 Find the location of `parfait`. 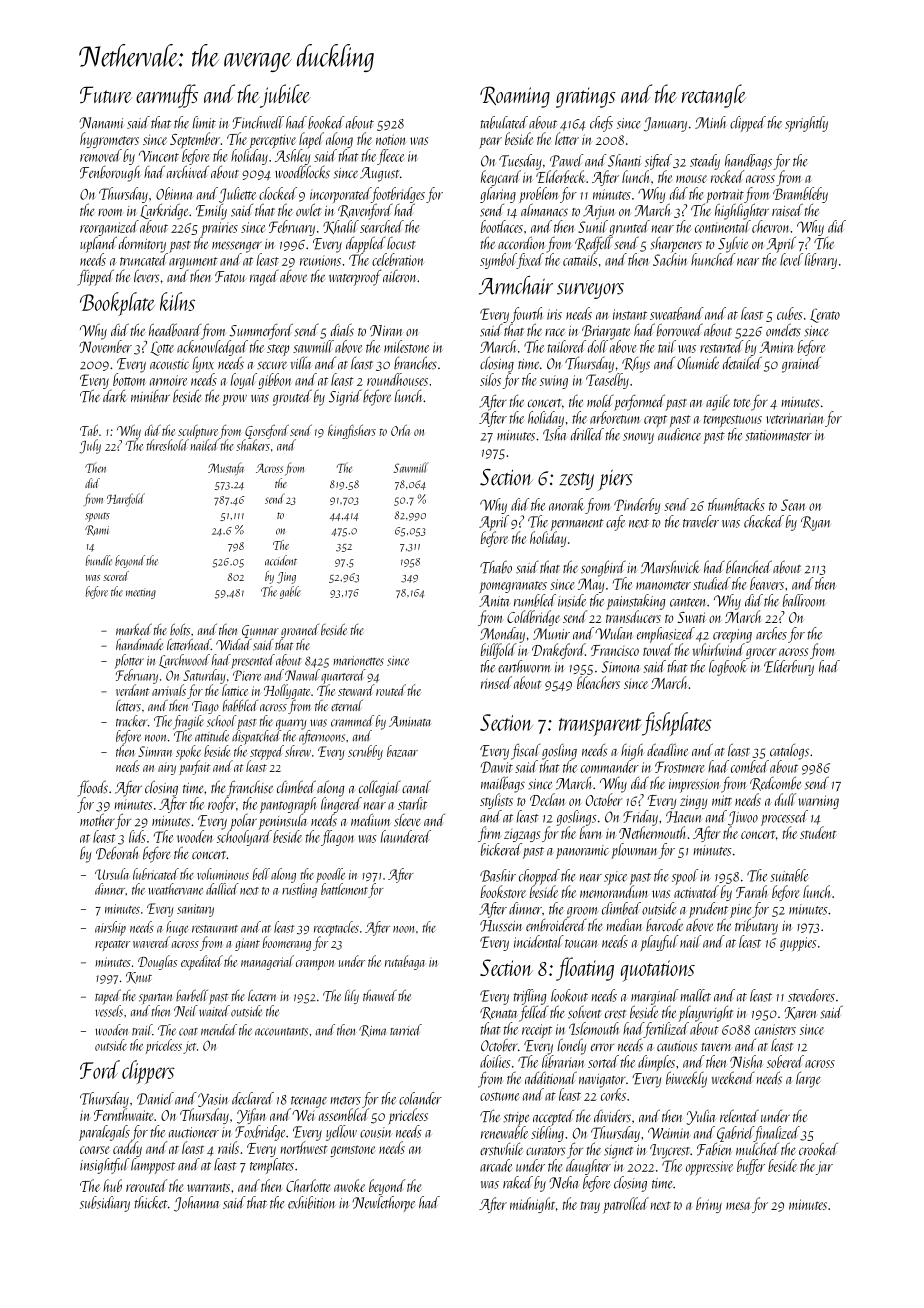

parfait is located at coordinates (194, 767).
